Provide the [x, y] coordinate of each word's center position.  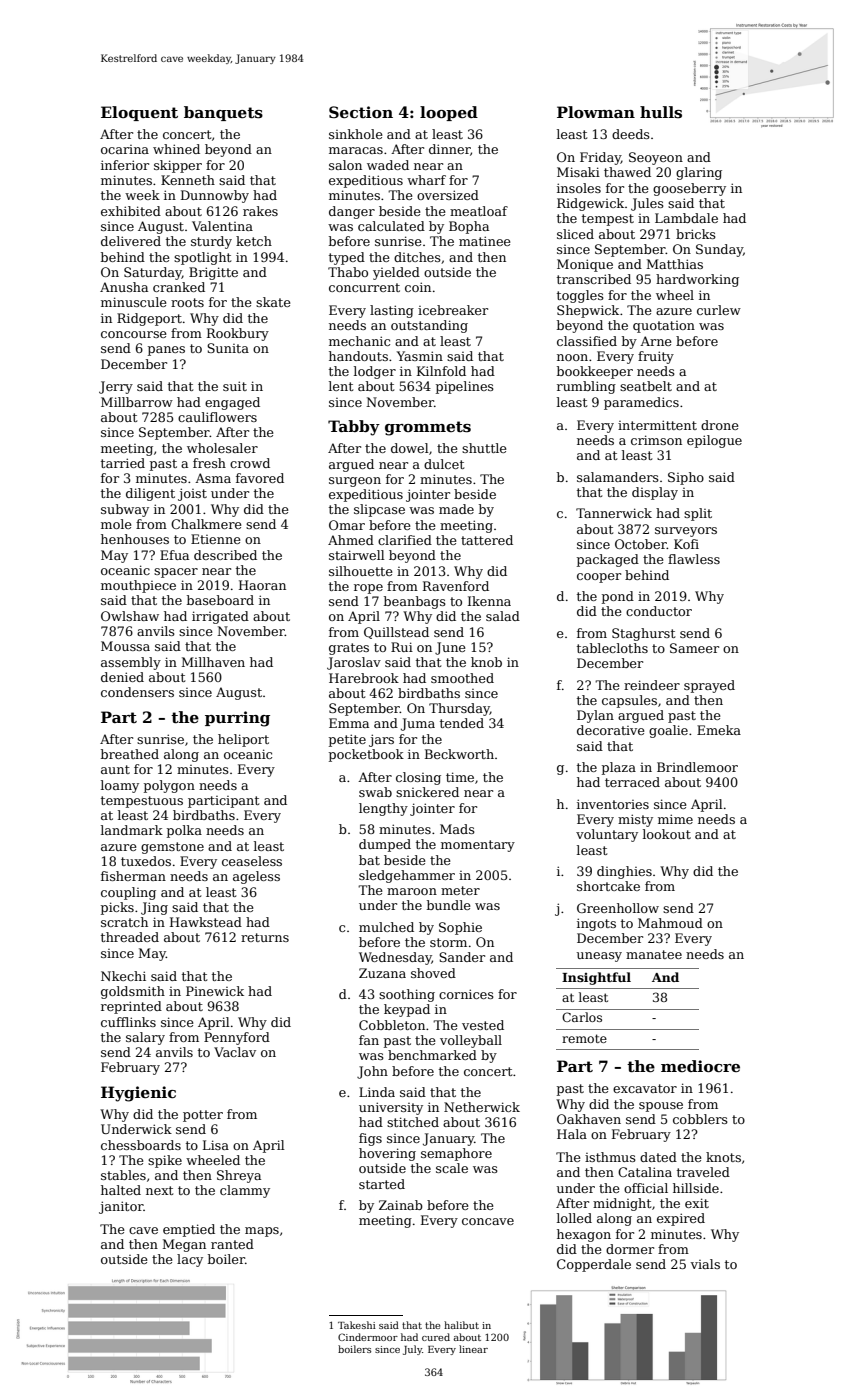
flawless [694, 559]
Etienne [216, 539]
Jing [154, 908]
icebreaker [453, 310]
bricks [696, 234]
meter [460, 890]
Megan [184, 1245]
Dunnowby [215, 196]
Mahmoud [670, 923]
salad [503, 616]
